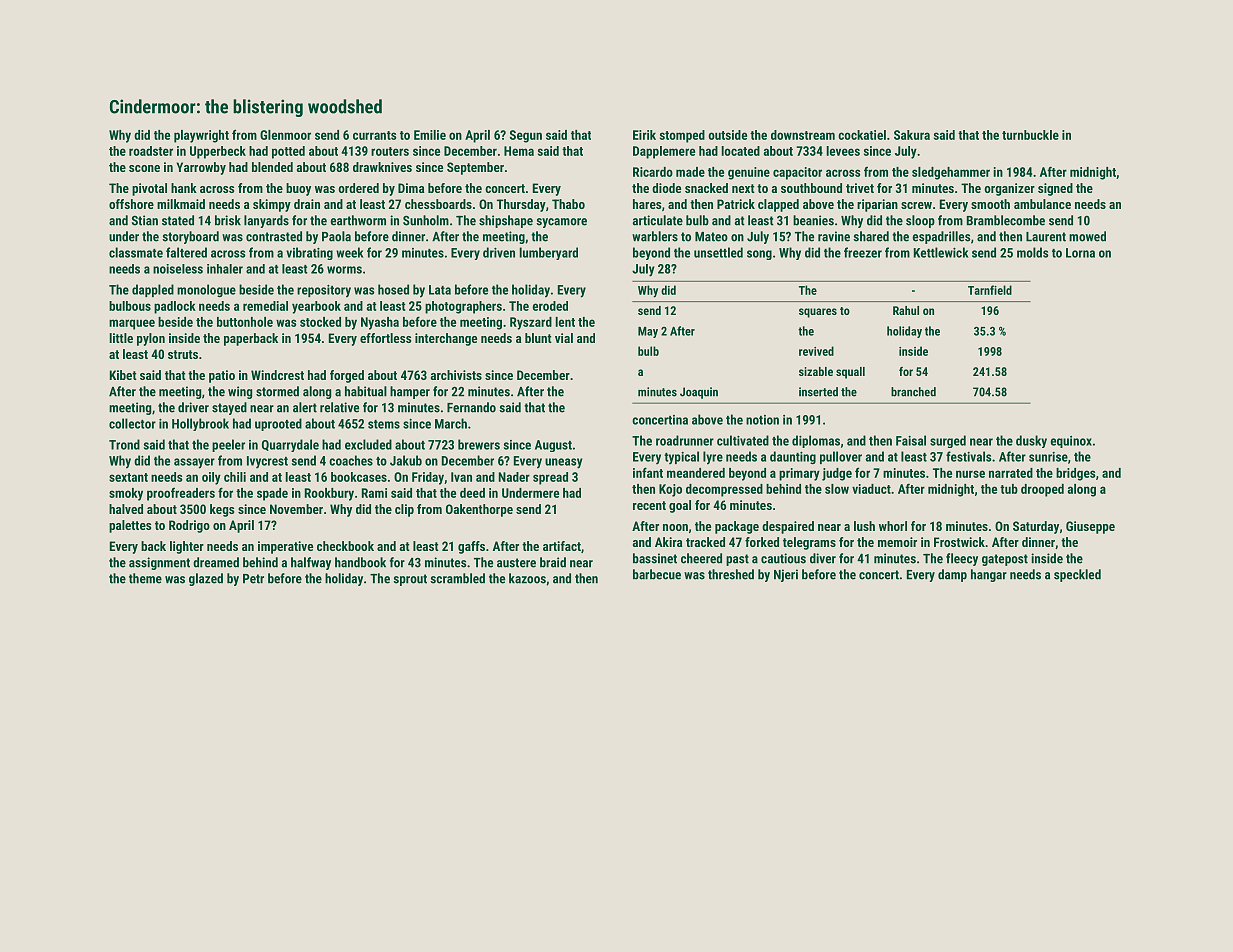 This page has height=952, width=1233. What do you see at coordinates (527, 578) in the page?
I see `kazoos` at bounding box center [527, 578].
